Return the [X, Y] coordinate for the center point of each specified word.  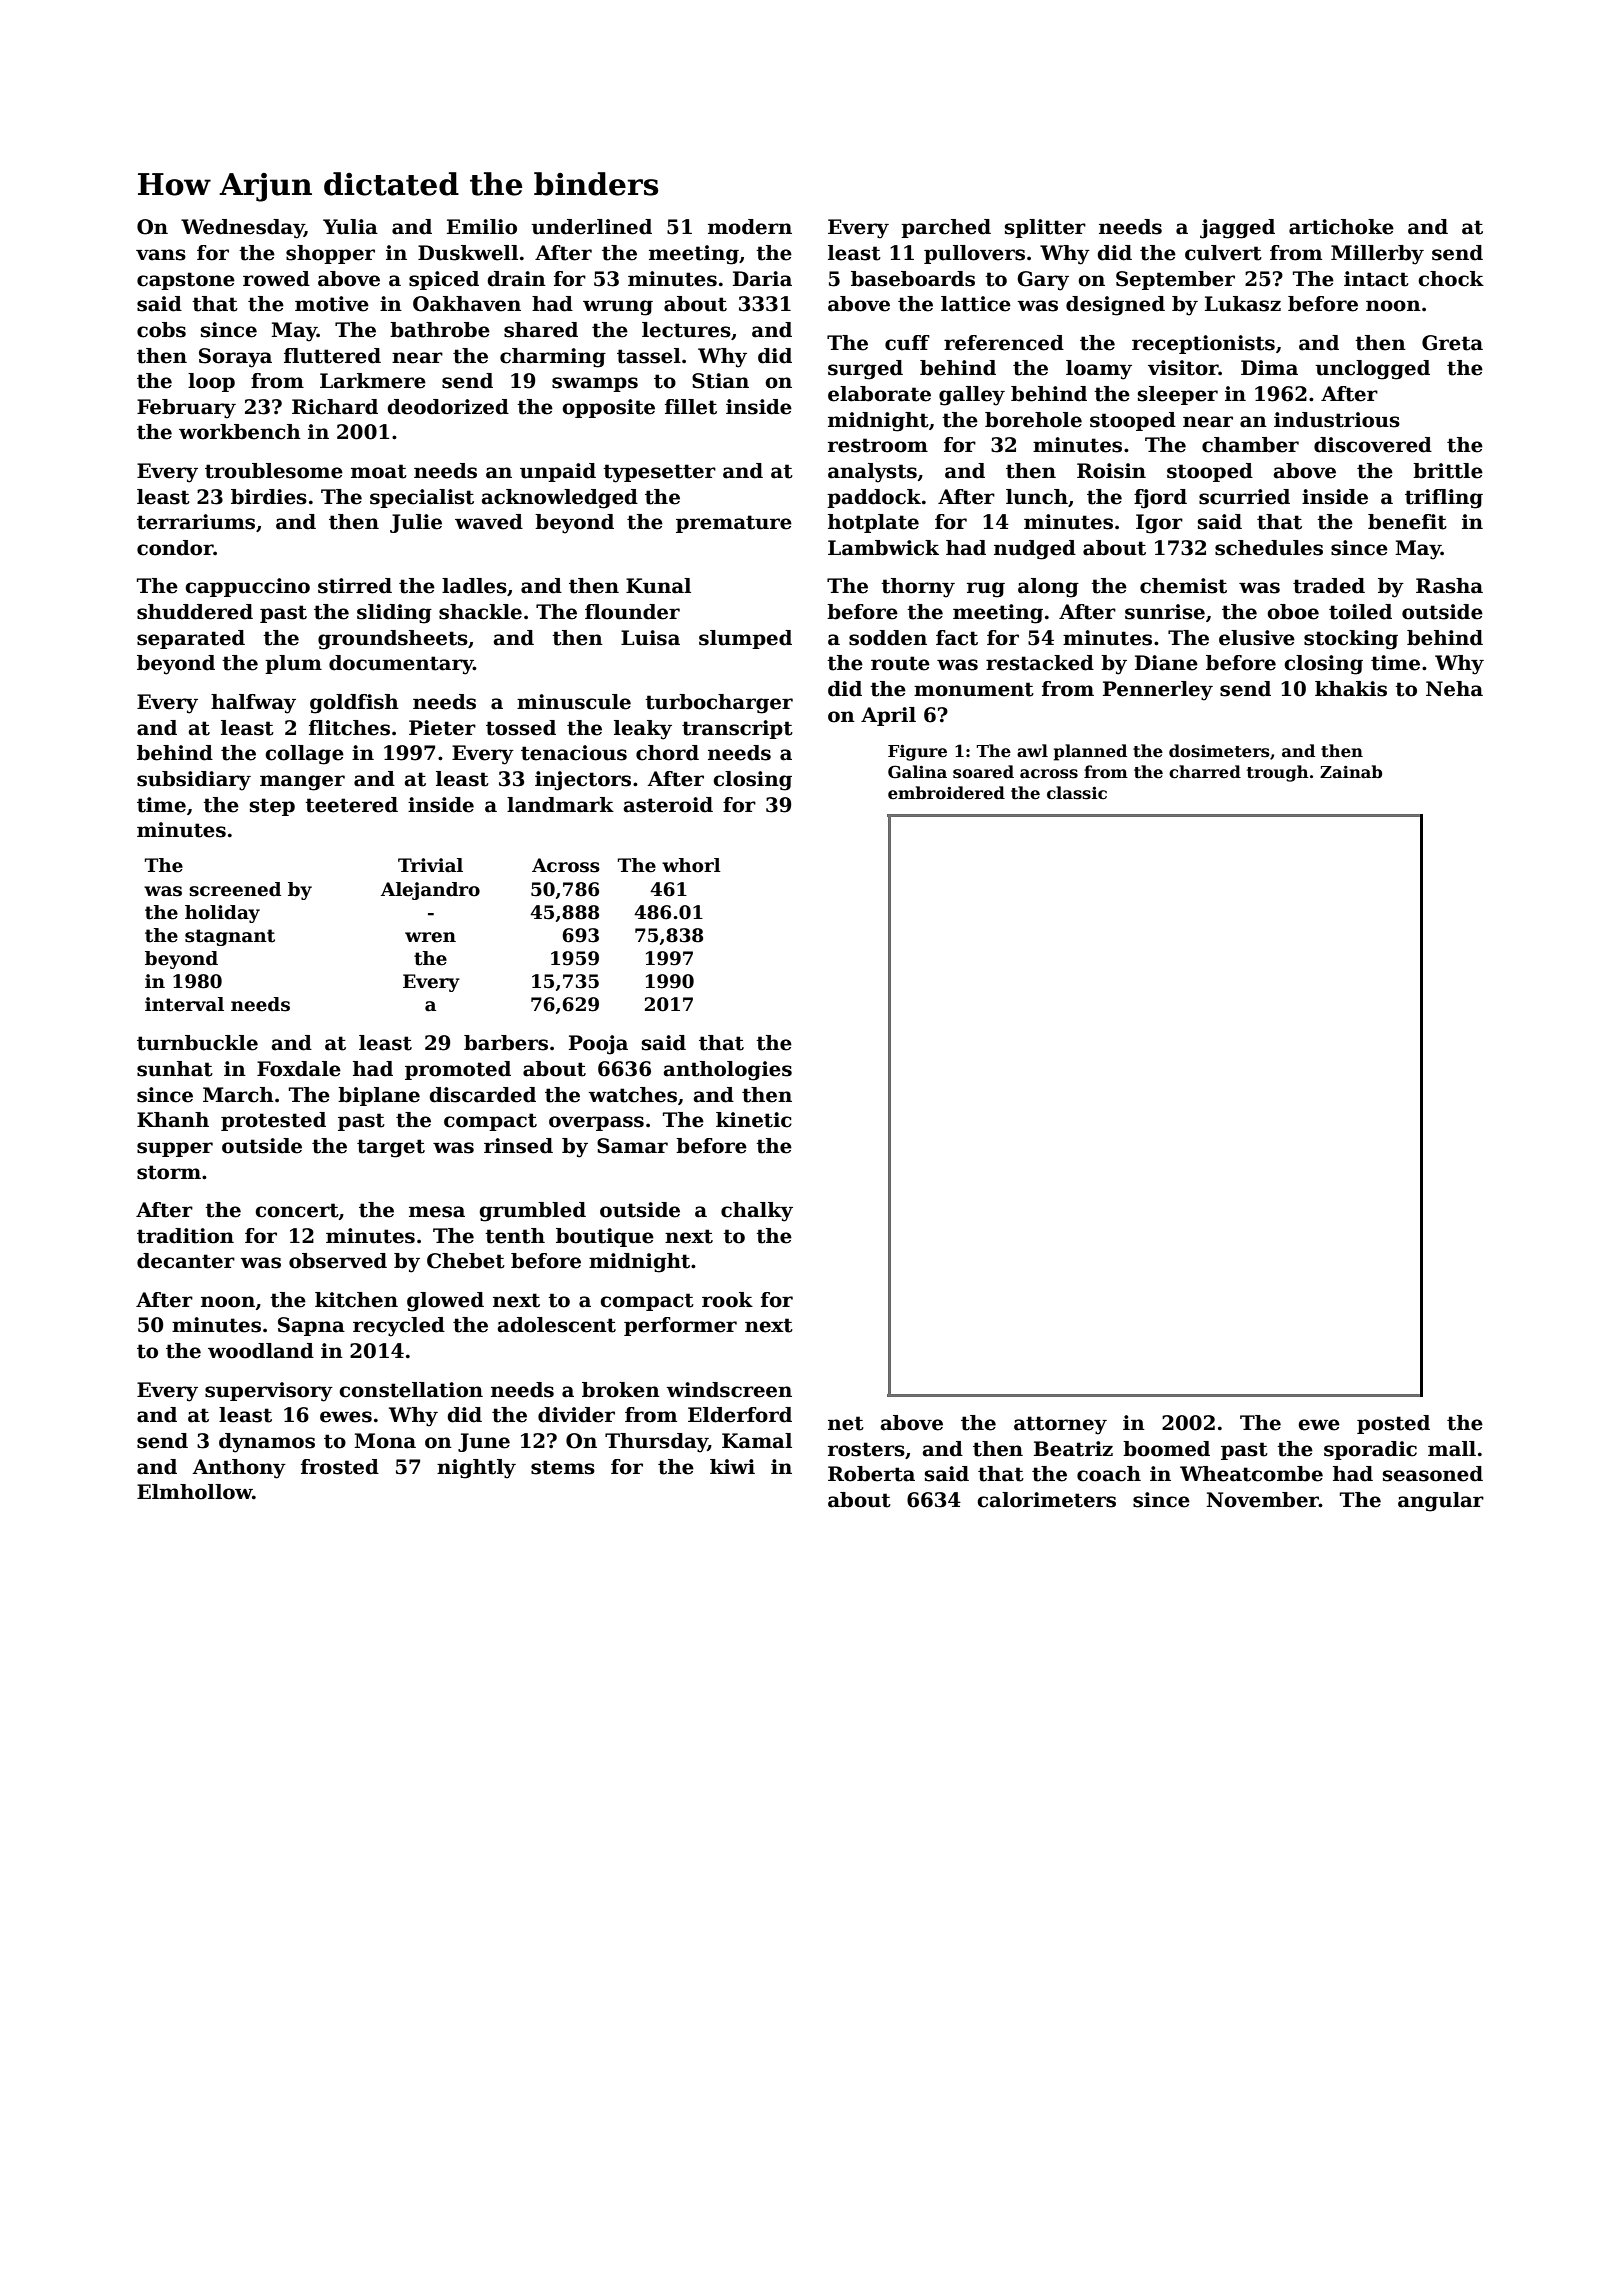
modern [750, 227]
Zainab [1351, 771]
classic [1077, 793]
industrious [1337, 420]
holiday [222, 914]
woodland [261, 1351]
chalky [757, 1212]
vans [161, 255]
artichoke [1341, 227]
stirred [355, 586]
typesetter [659, 473]
